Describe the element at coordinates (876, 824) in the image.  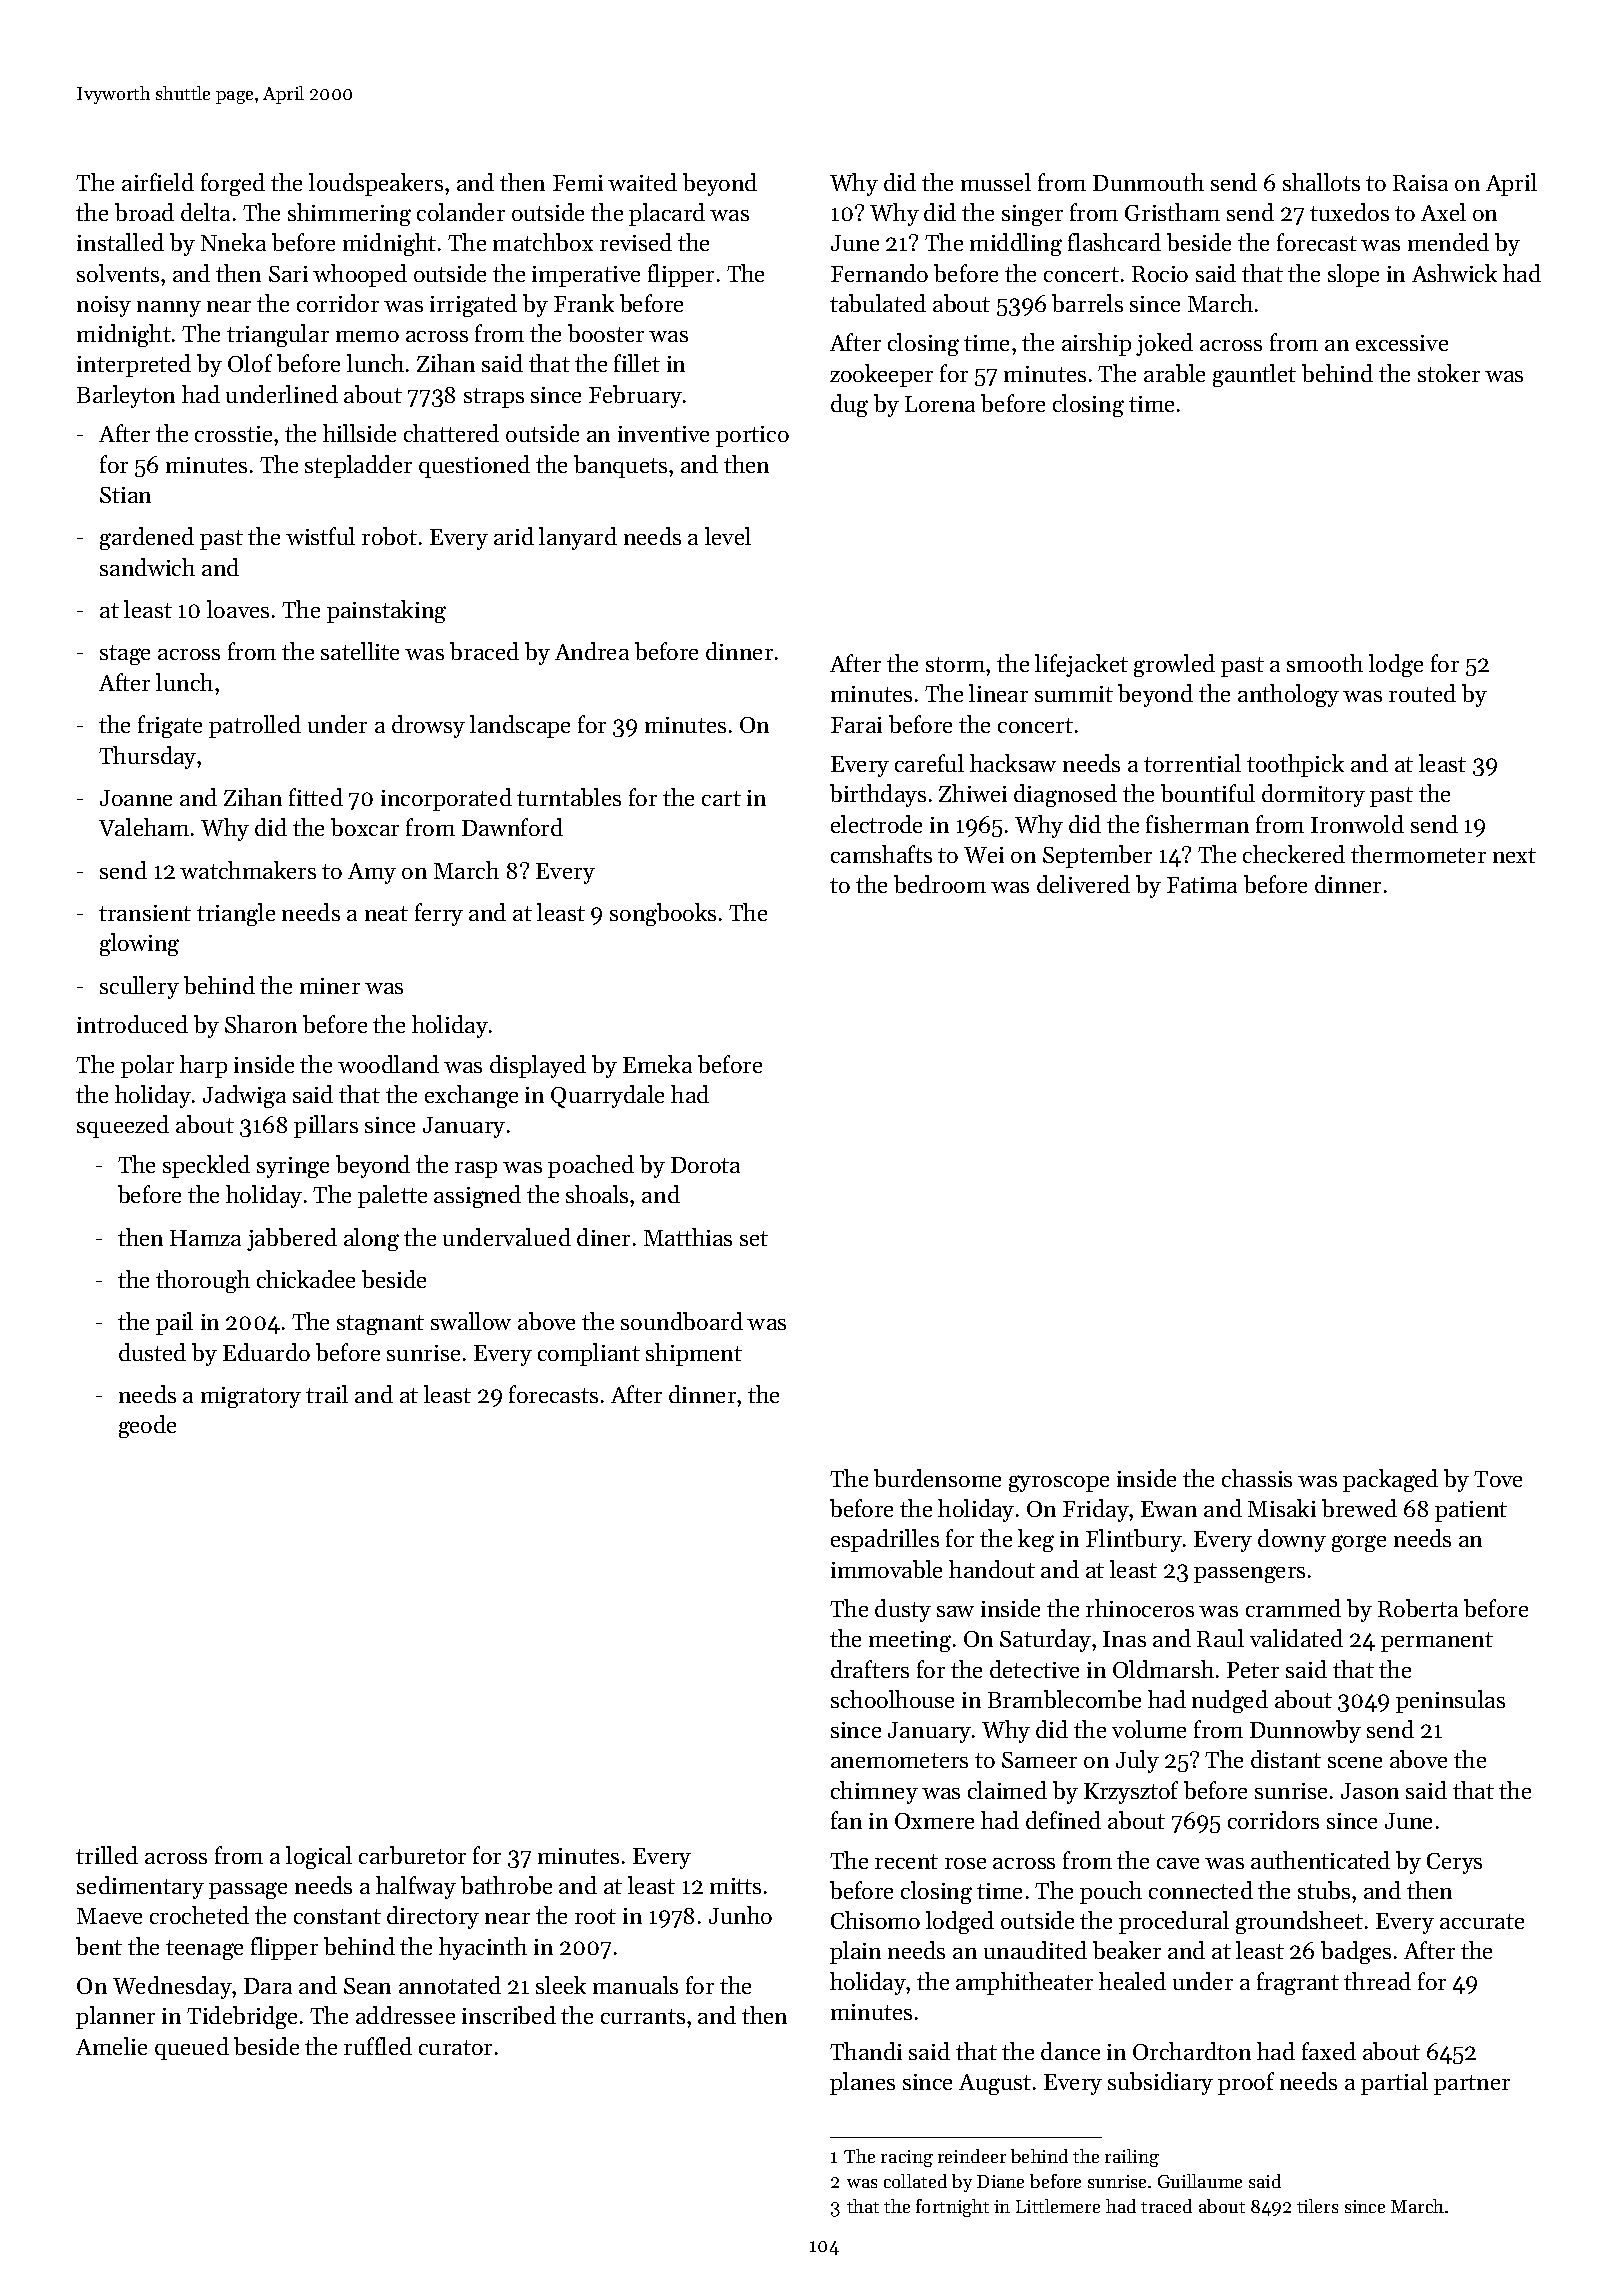
I see `electrode` at that location.
